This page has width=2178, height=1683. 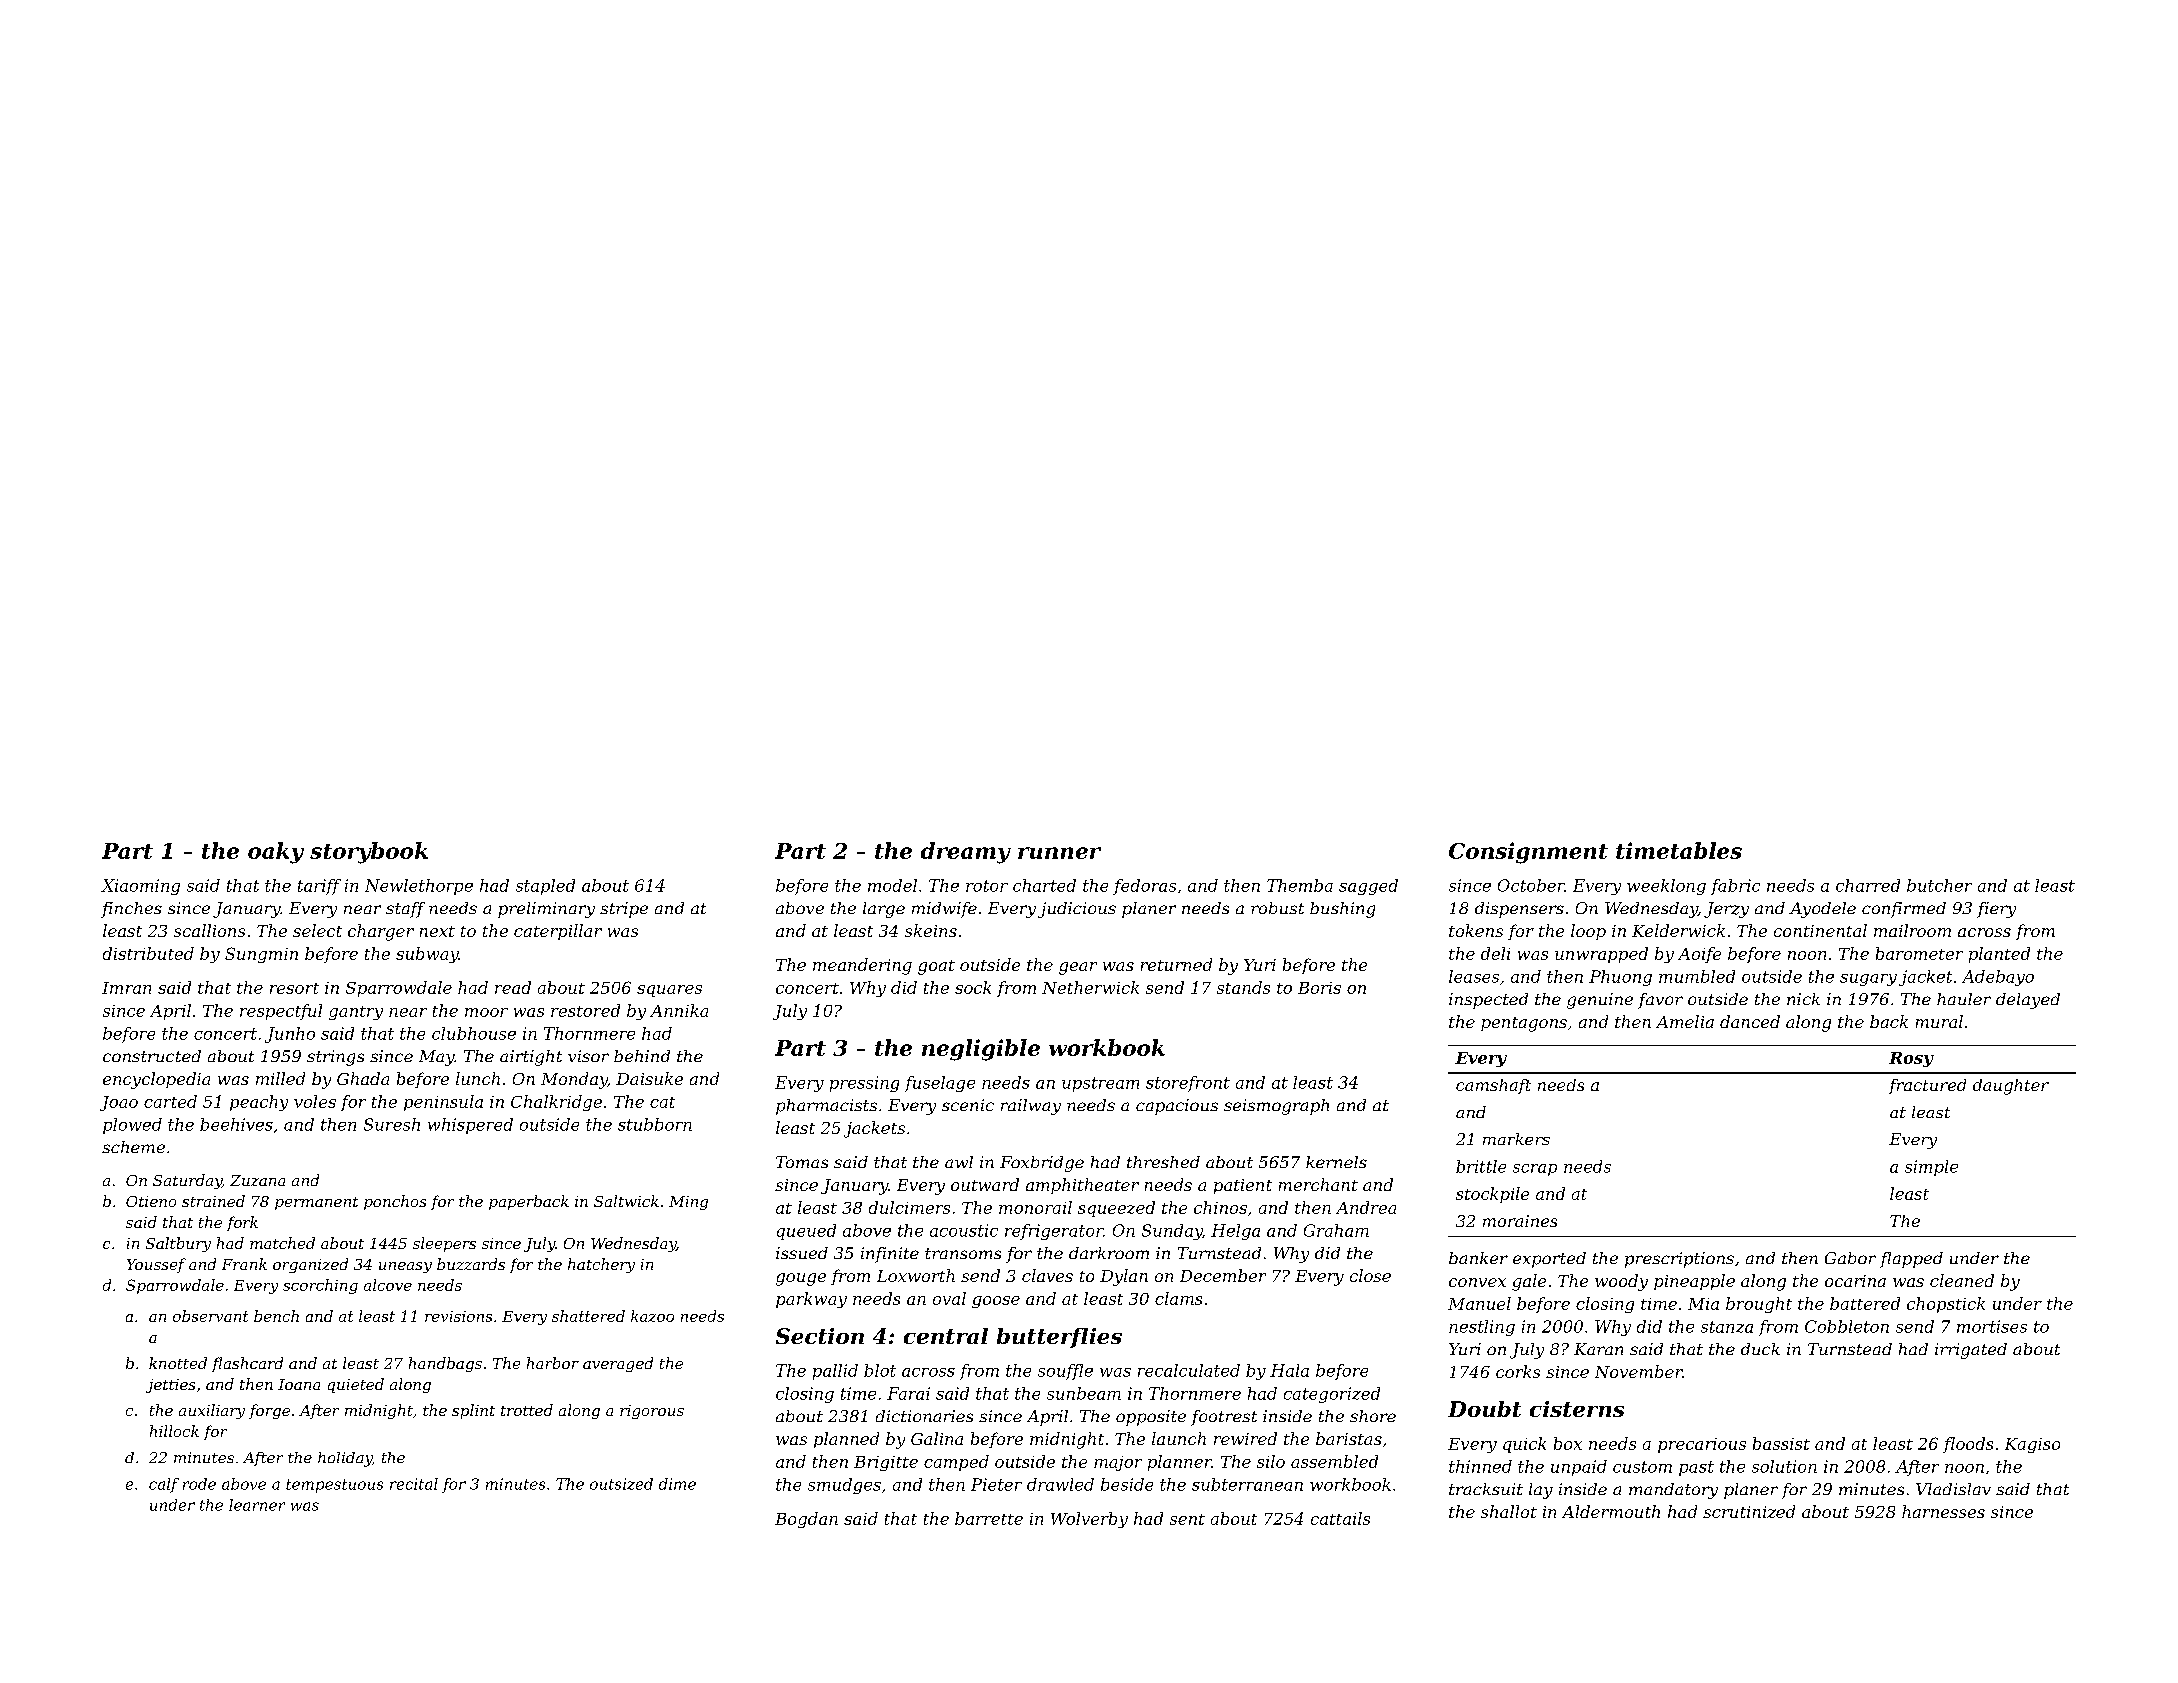 I want to click on kernels, so click(x=1336, y=1162).
